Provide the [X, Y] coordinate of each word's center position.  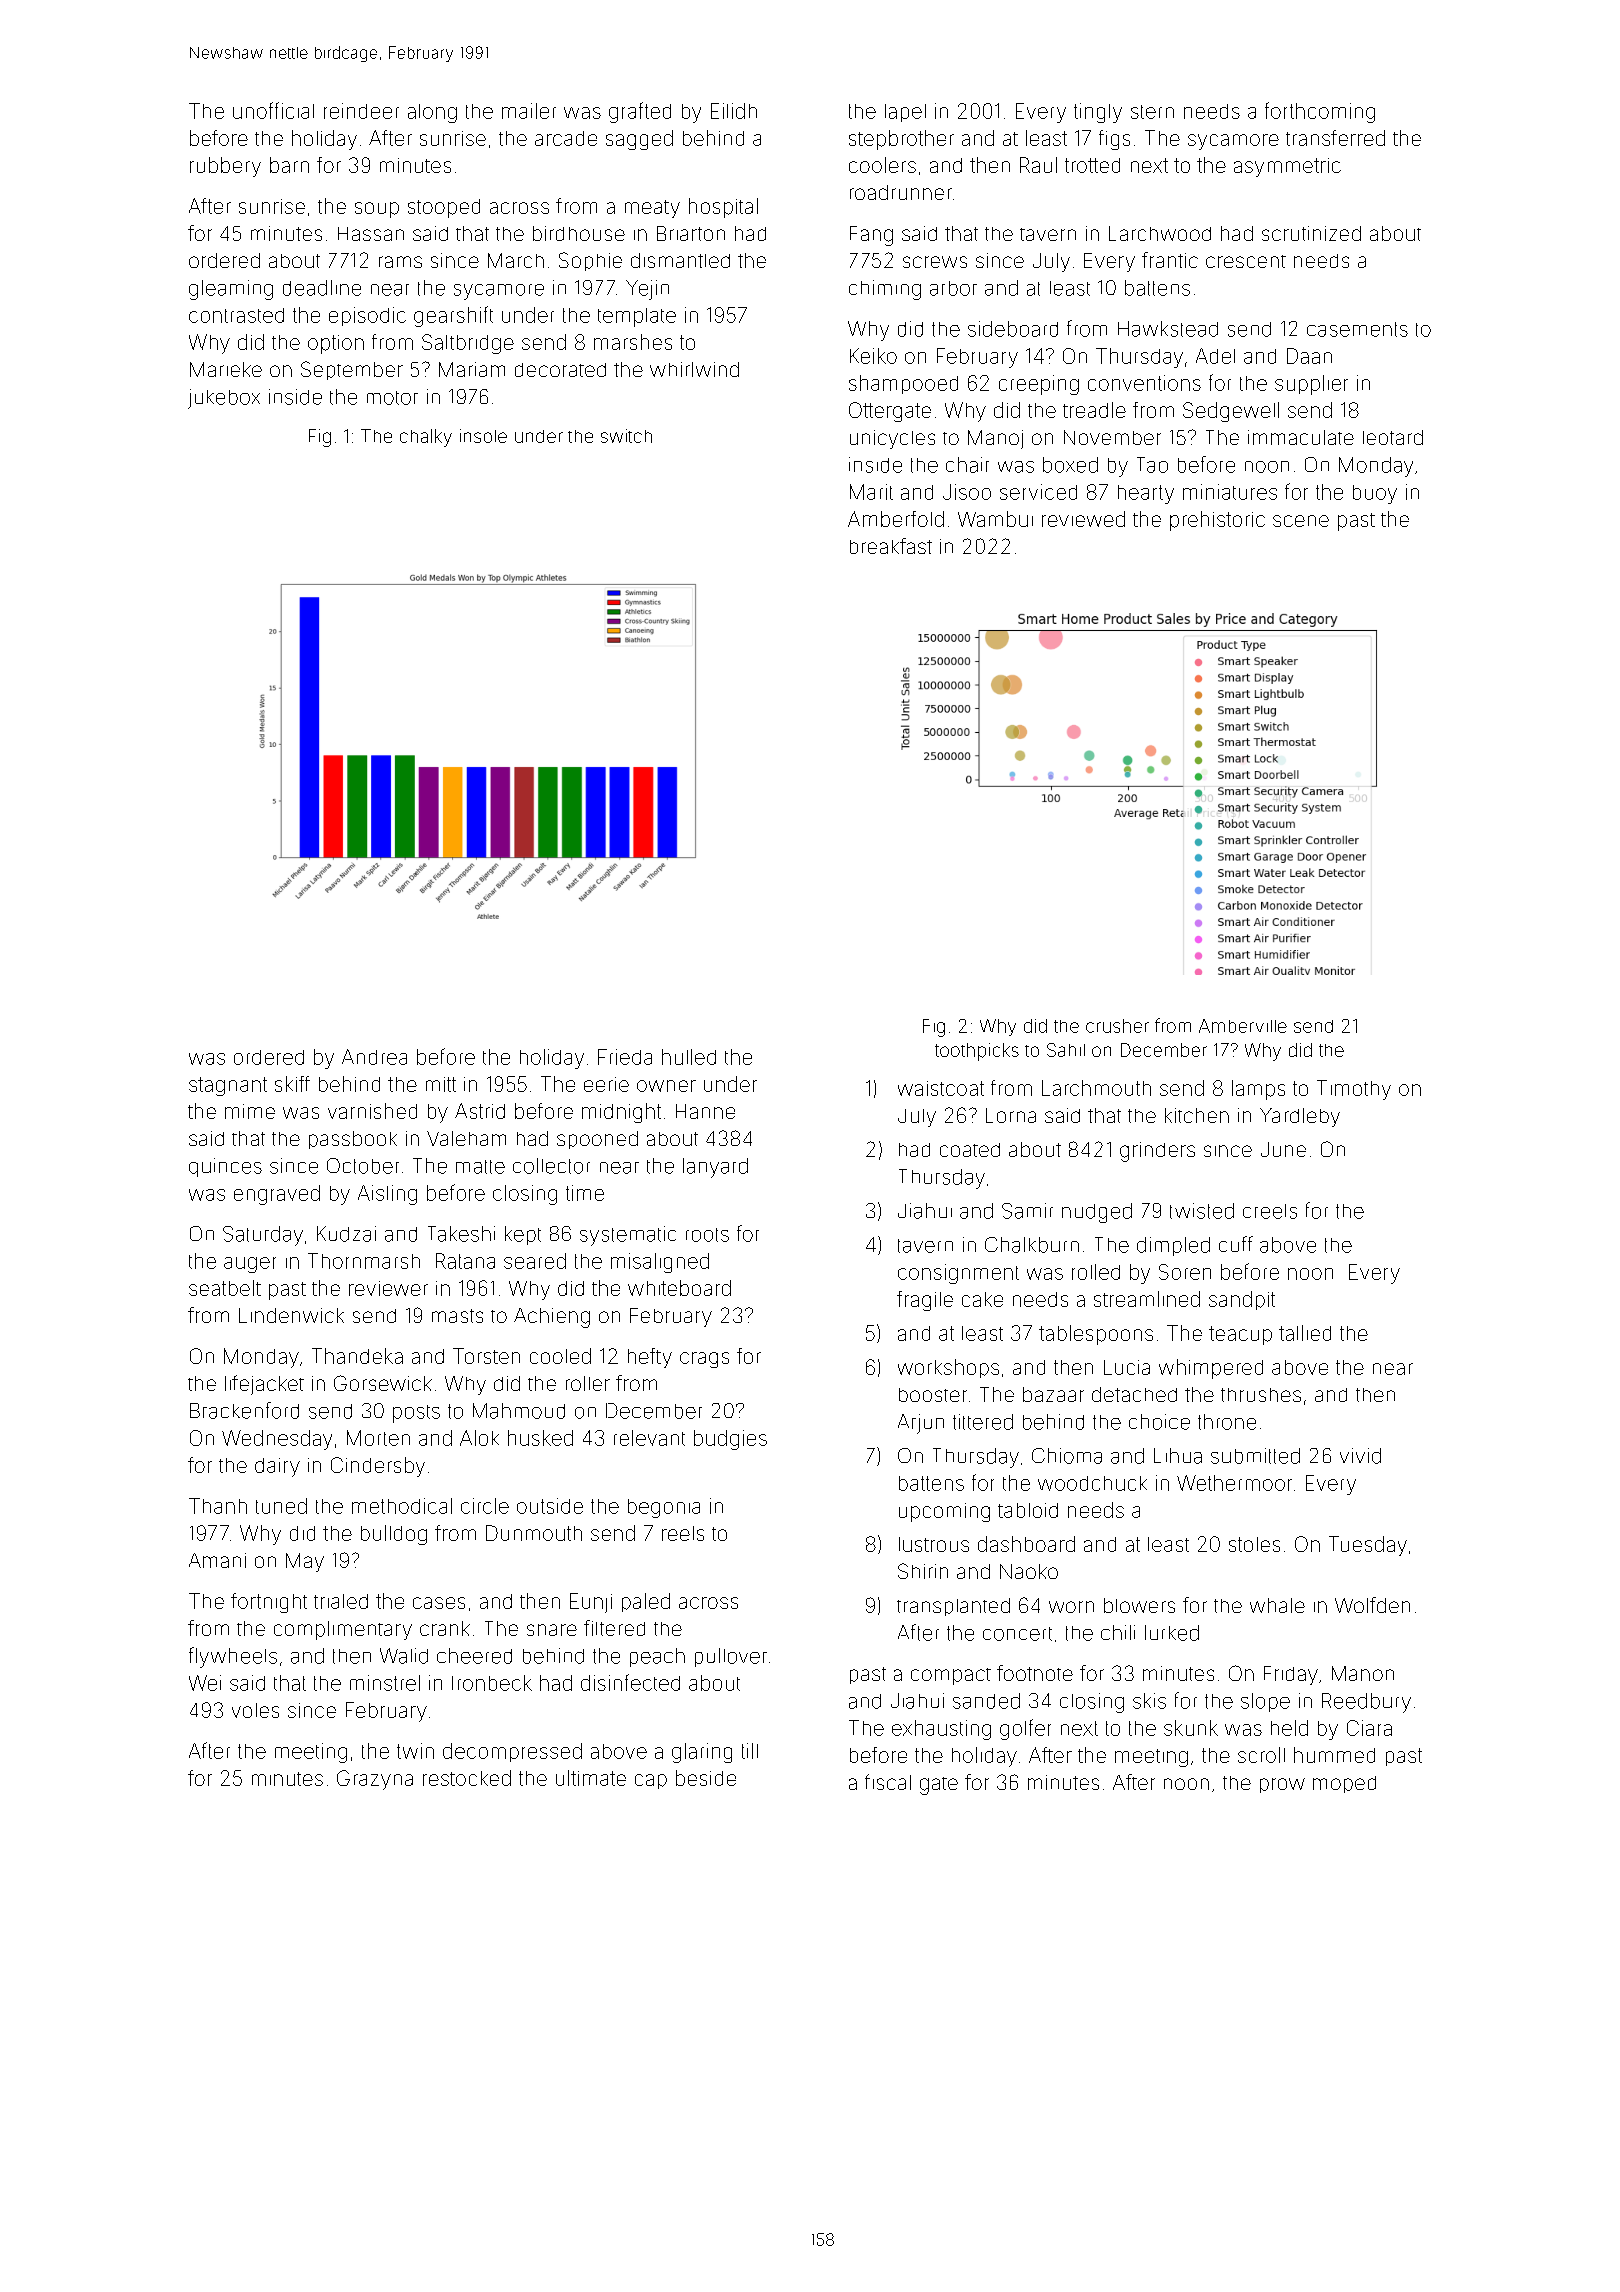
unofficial [273, 110]
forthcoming [1320, 112]
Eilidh [734, 111]
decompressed [512, 1752]
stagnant [228, 1086]
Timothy [1354, 1090]
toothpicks [977, 1052]
